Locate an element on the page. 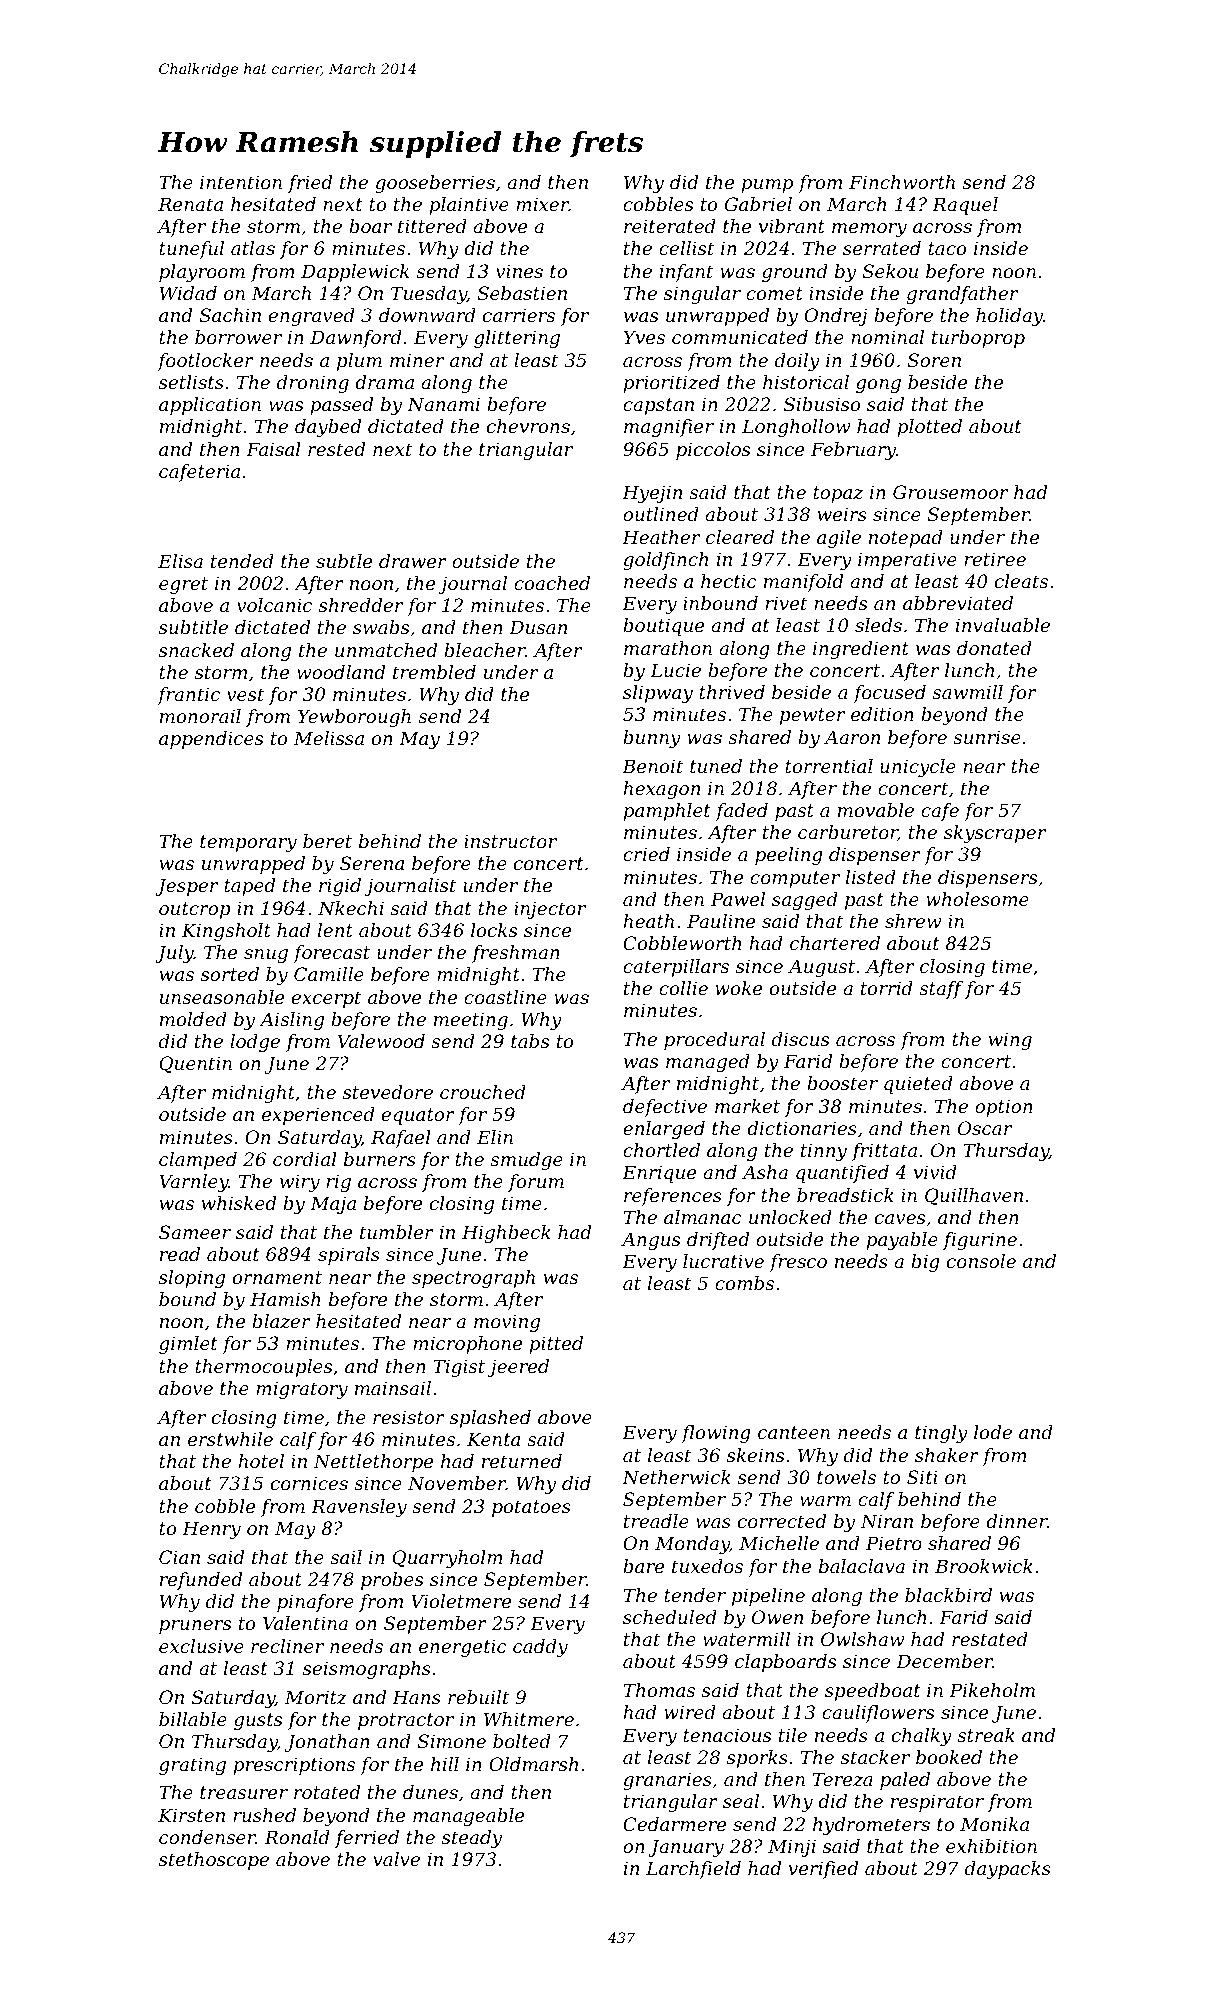 Image resolution: width=1216 pixels, height=2002 pixels. potatoes is located at coordinates (531, 1508).
